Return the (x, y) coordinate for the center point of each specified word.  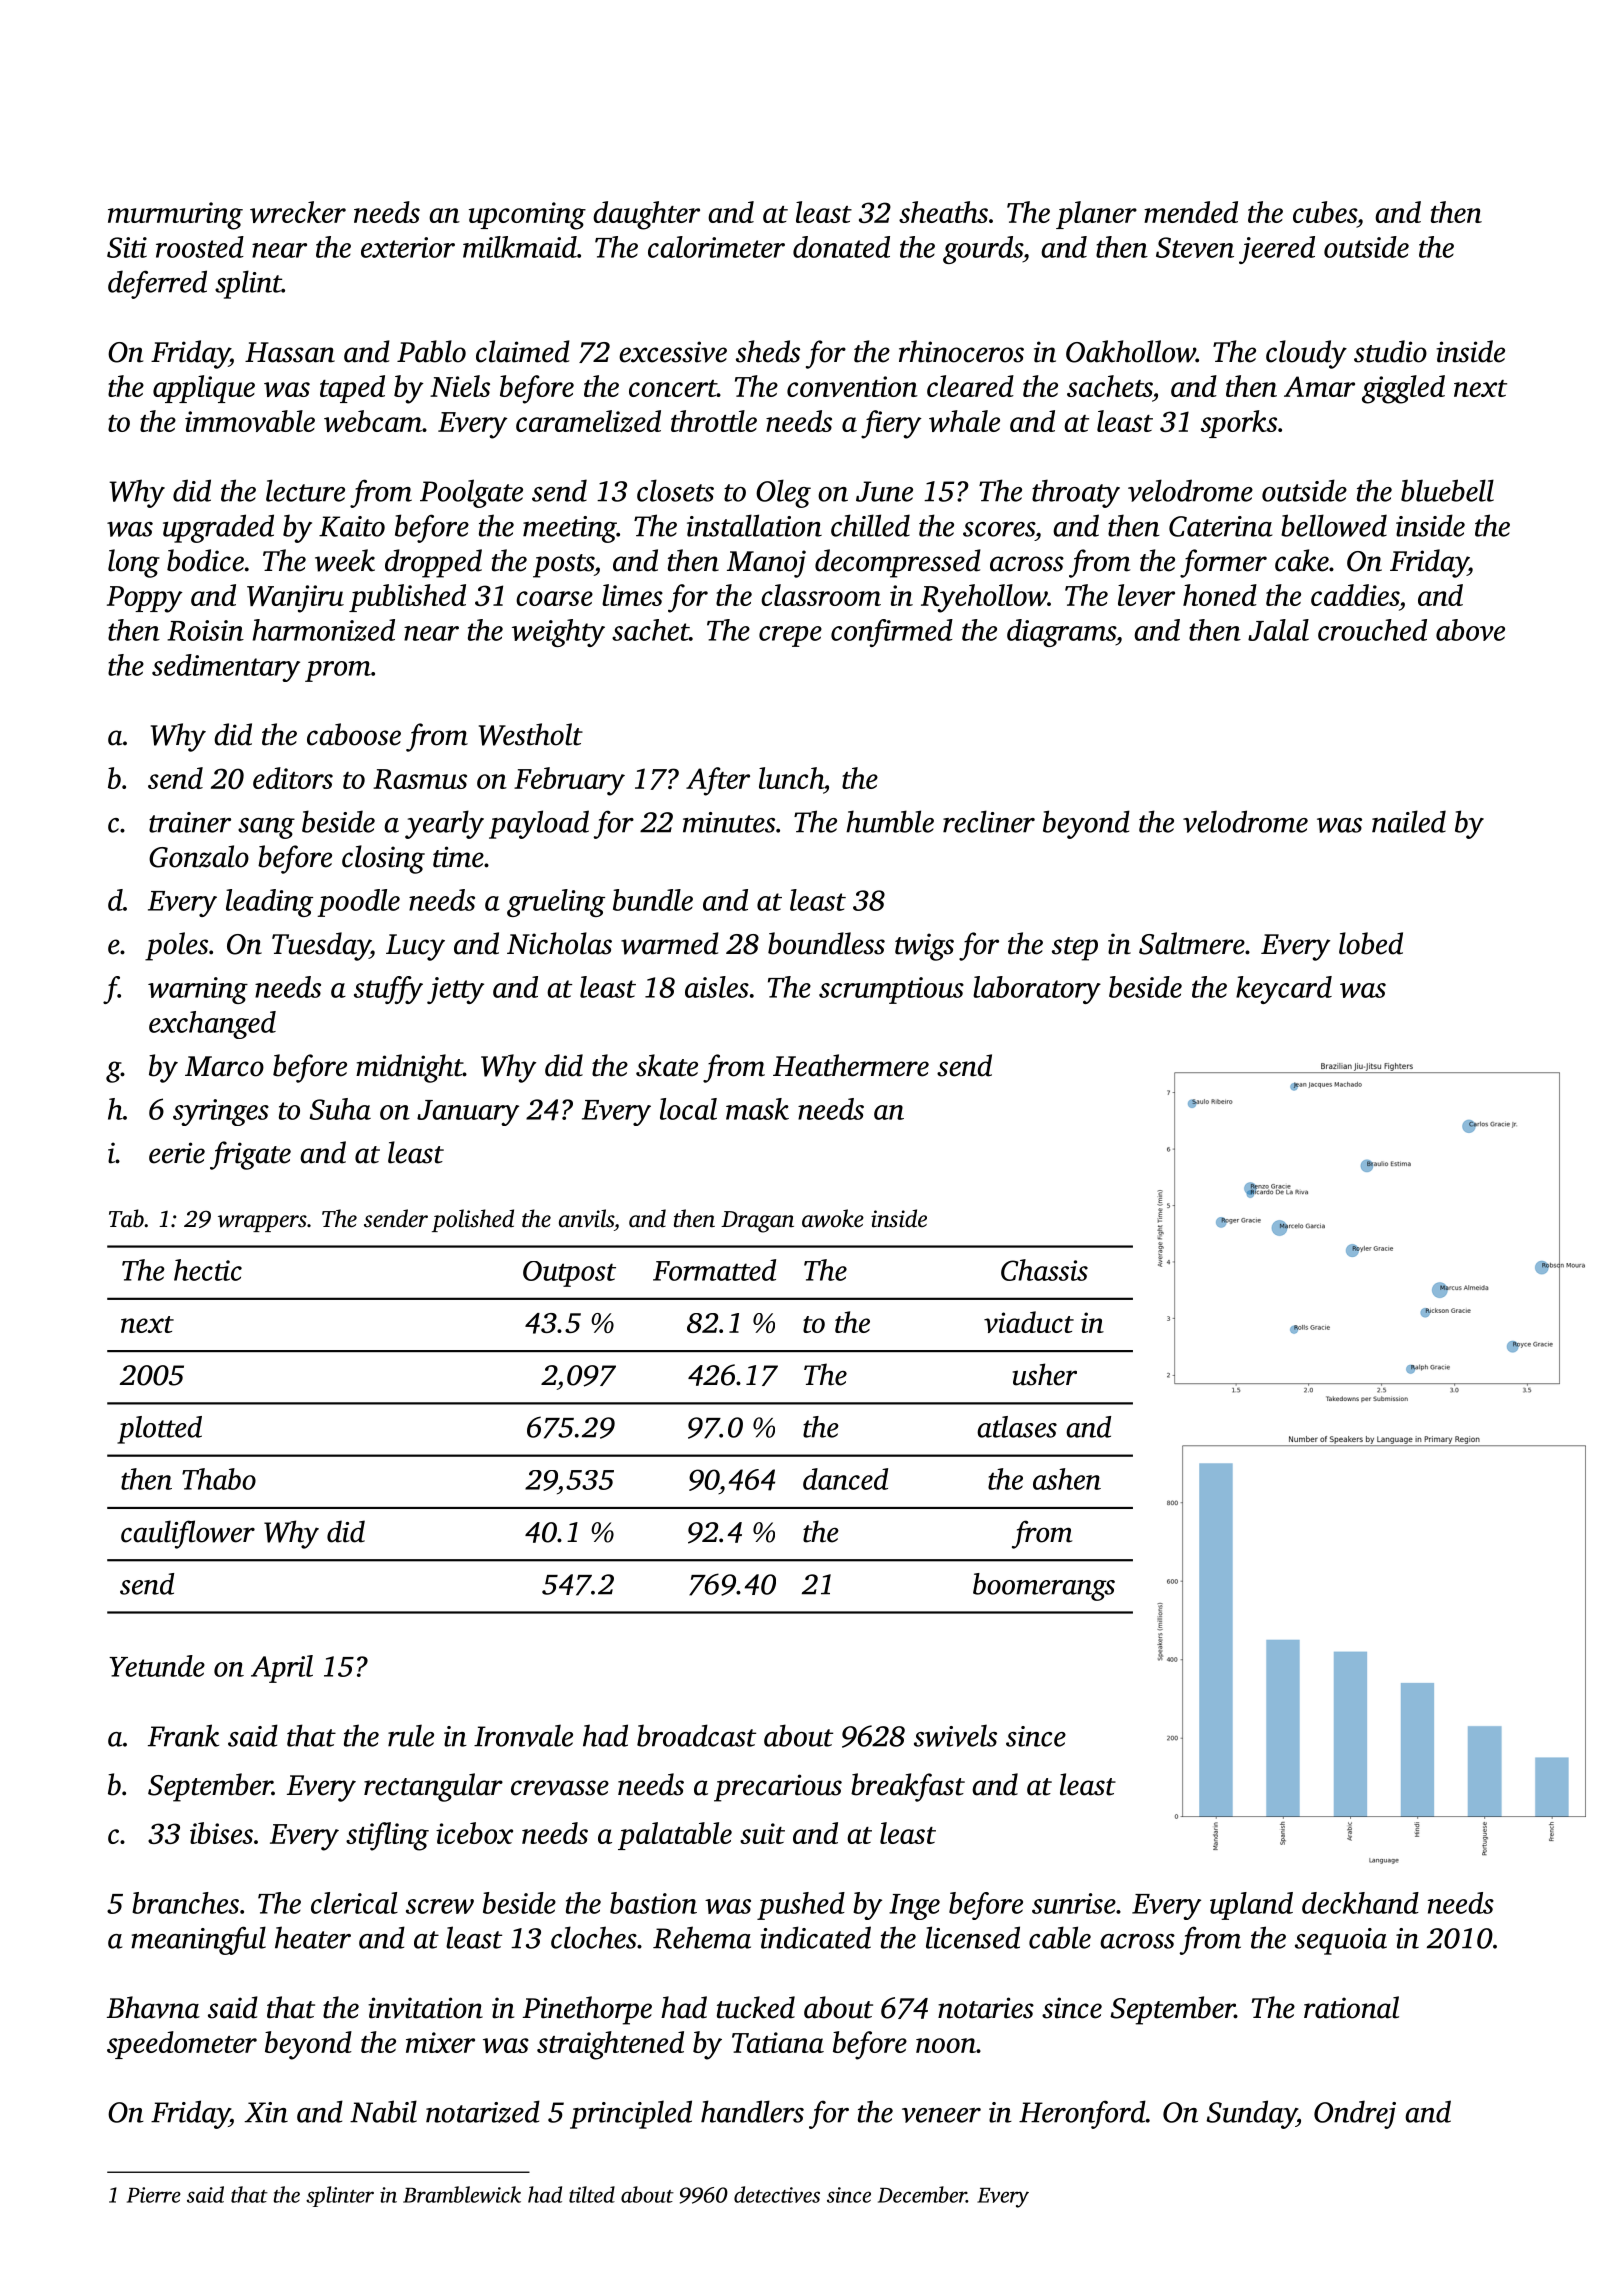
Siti (127, 247)
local (688, 1109)
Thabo (219, 1479)
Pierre (154, 2195)
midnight (409, 1068)
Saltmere (1192, 943)
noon (946, 2045)
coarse (554, 598)
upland (1251, 1906)
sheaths (943, 212)
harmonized (323, 630)
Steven (1195, 247)
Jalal (1278, 630)
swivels (955, 1735)
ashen (1067, 1479)
